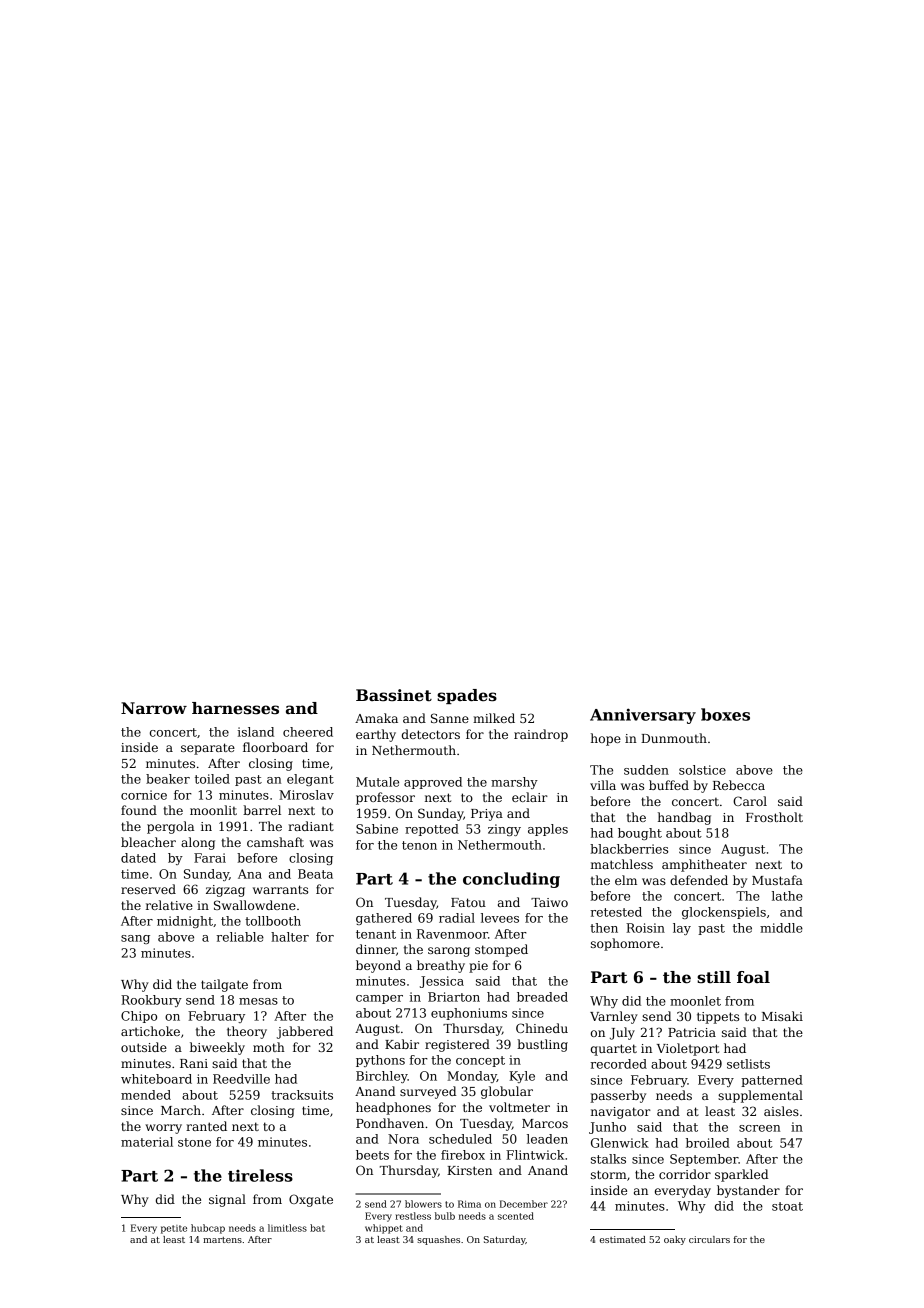 The width and height of the screenshot is (924, 1308). Describe the element at coordinates (621, 1113) in the screenshot. I see `navigator` at that location.
